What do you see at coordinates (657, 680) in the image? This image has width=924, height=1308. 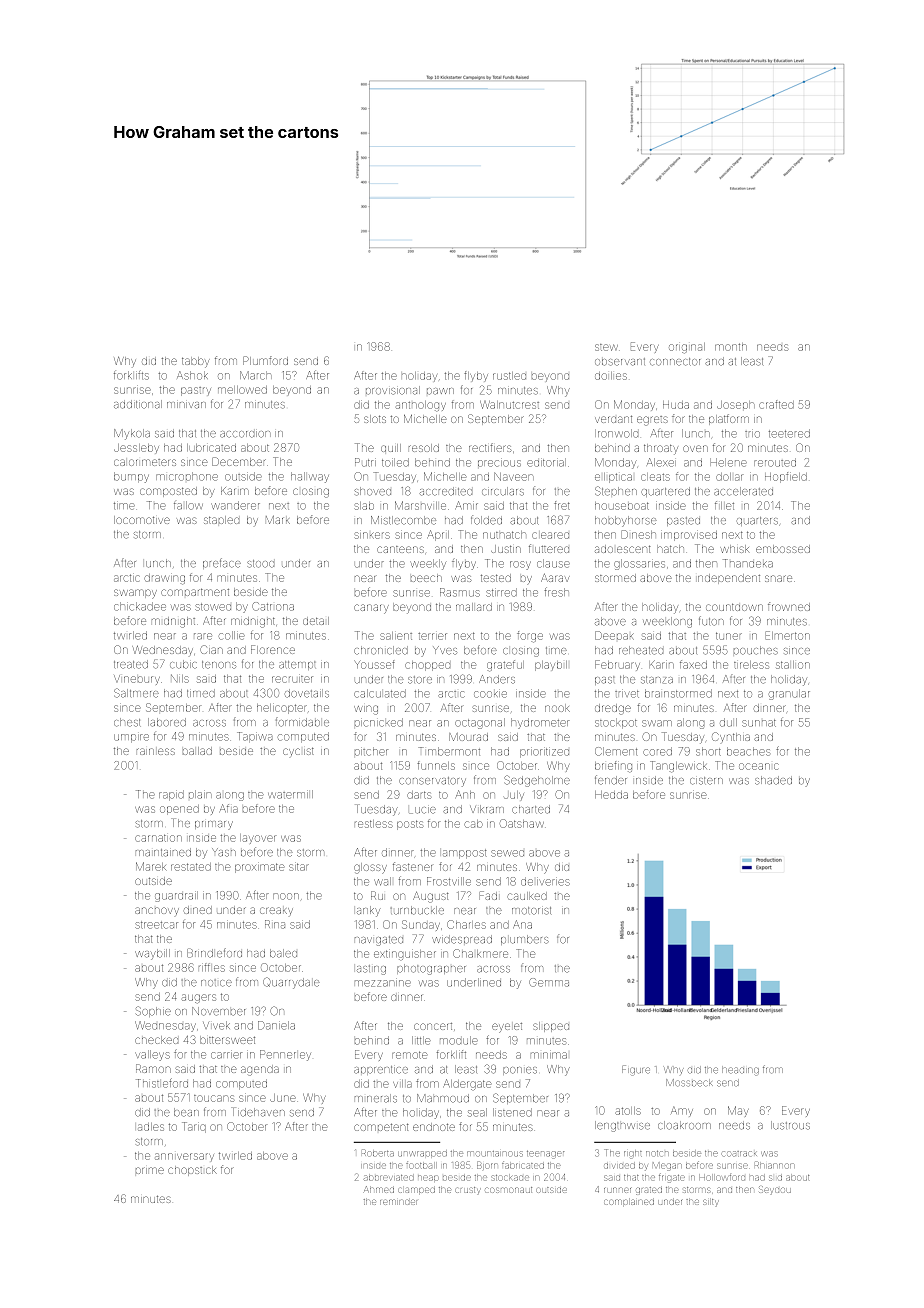 I see `stanza` at bounding box center [657, 680].
